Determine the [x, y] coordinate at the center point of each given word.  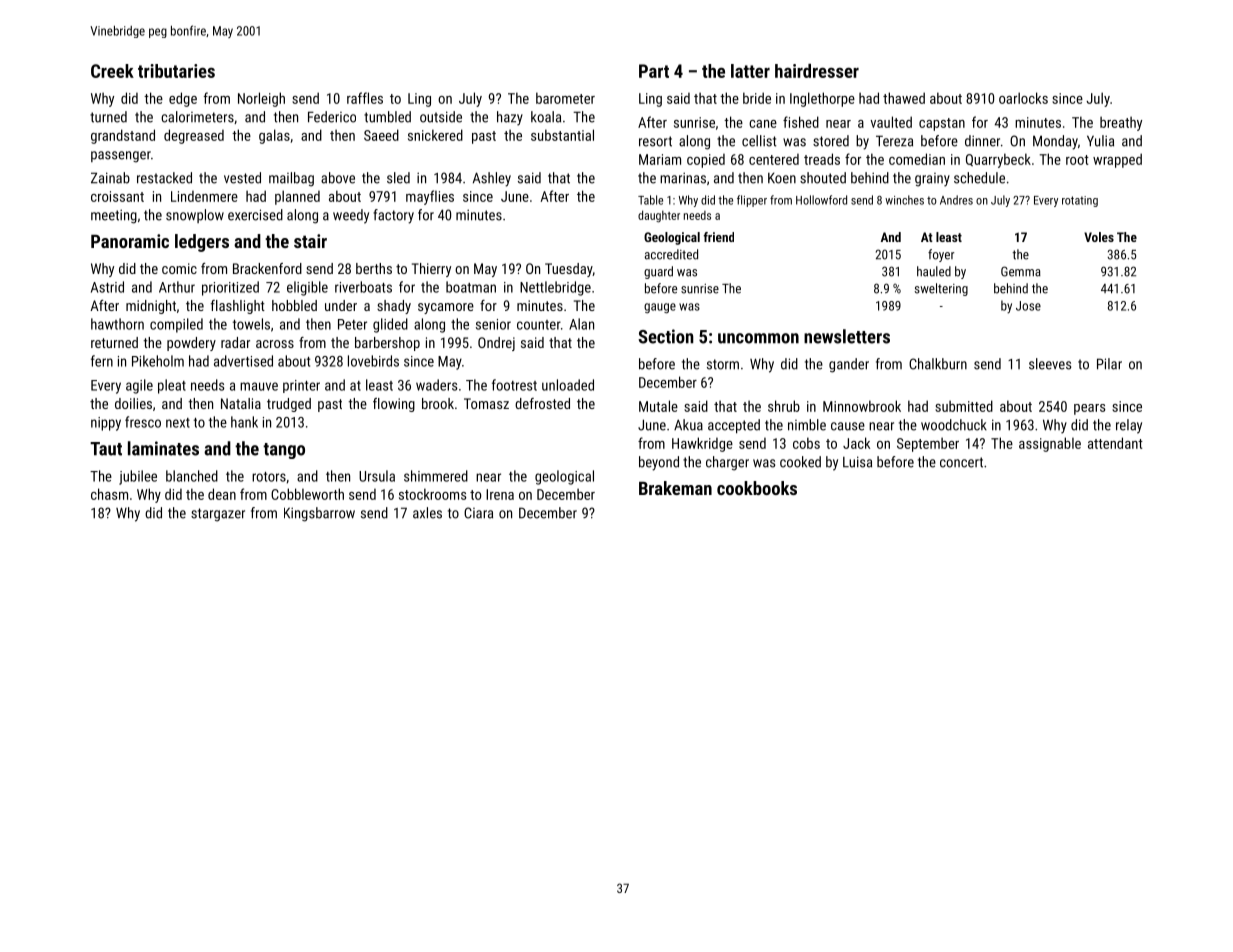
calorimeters [197, 117]
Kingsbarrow [319, 514]
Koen [782, 178]
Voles [1099, 237]
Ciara [478, 513]
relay [1129, 426]
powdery [191, 344]
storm [723, 364]
